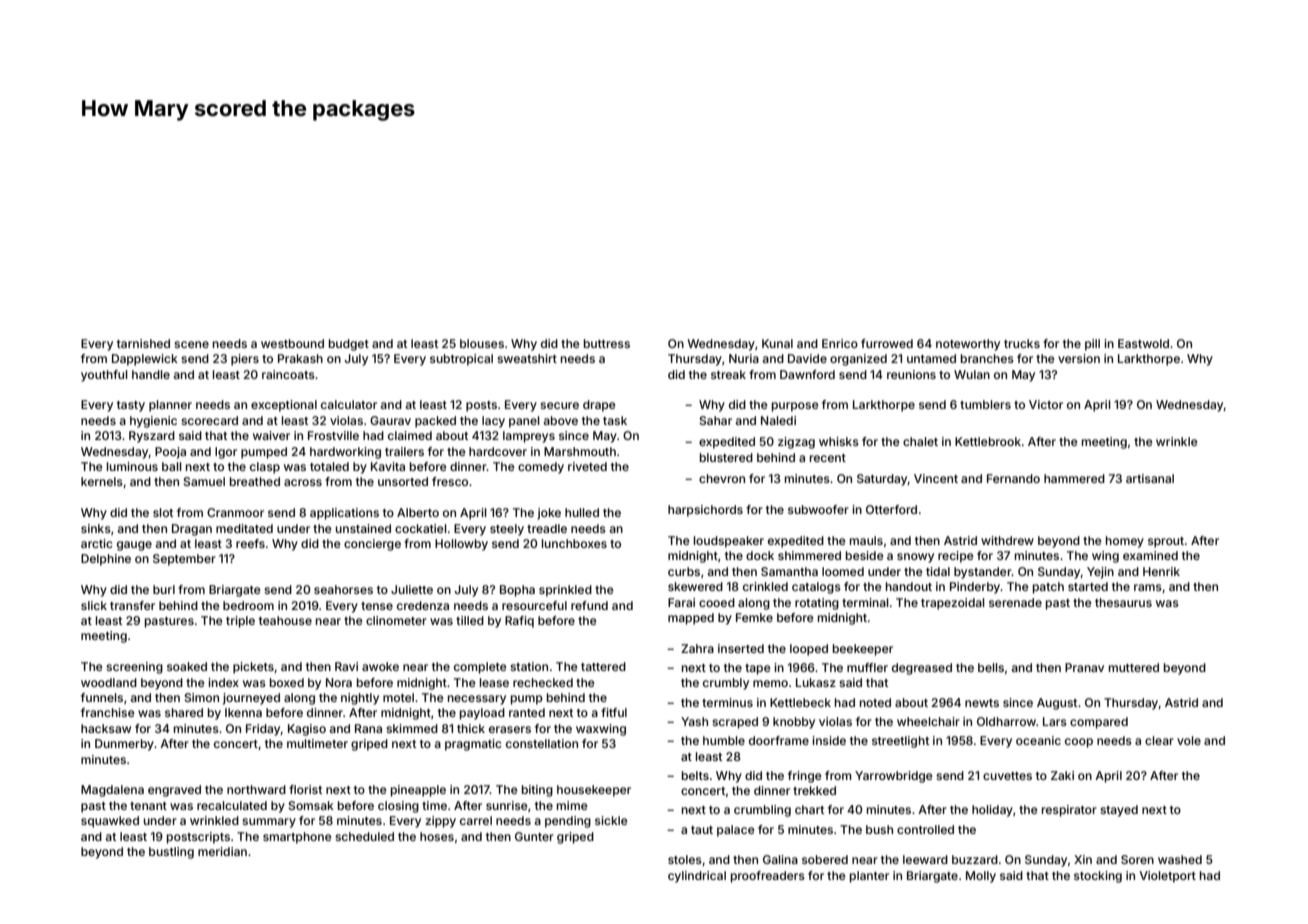  What do you see at coordinates (243, 712) in the image?
I see `Ikenna` at bounding box center [243, 712].
